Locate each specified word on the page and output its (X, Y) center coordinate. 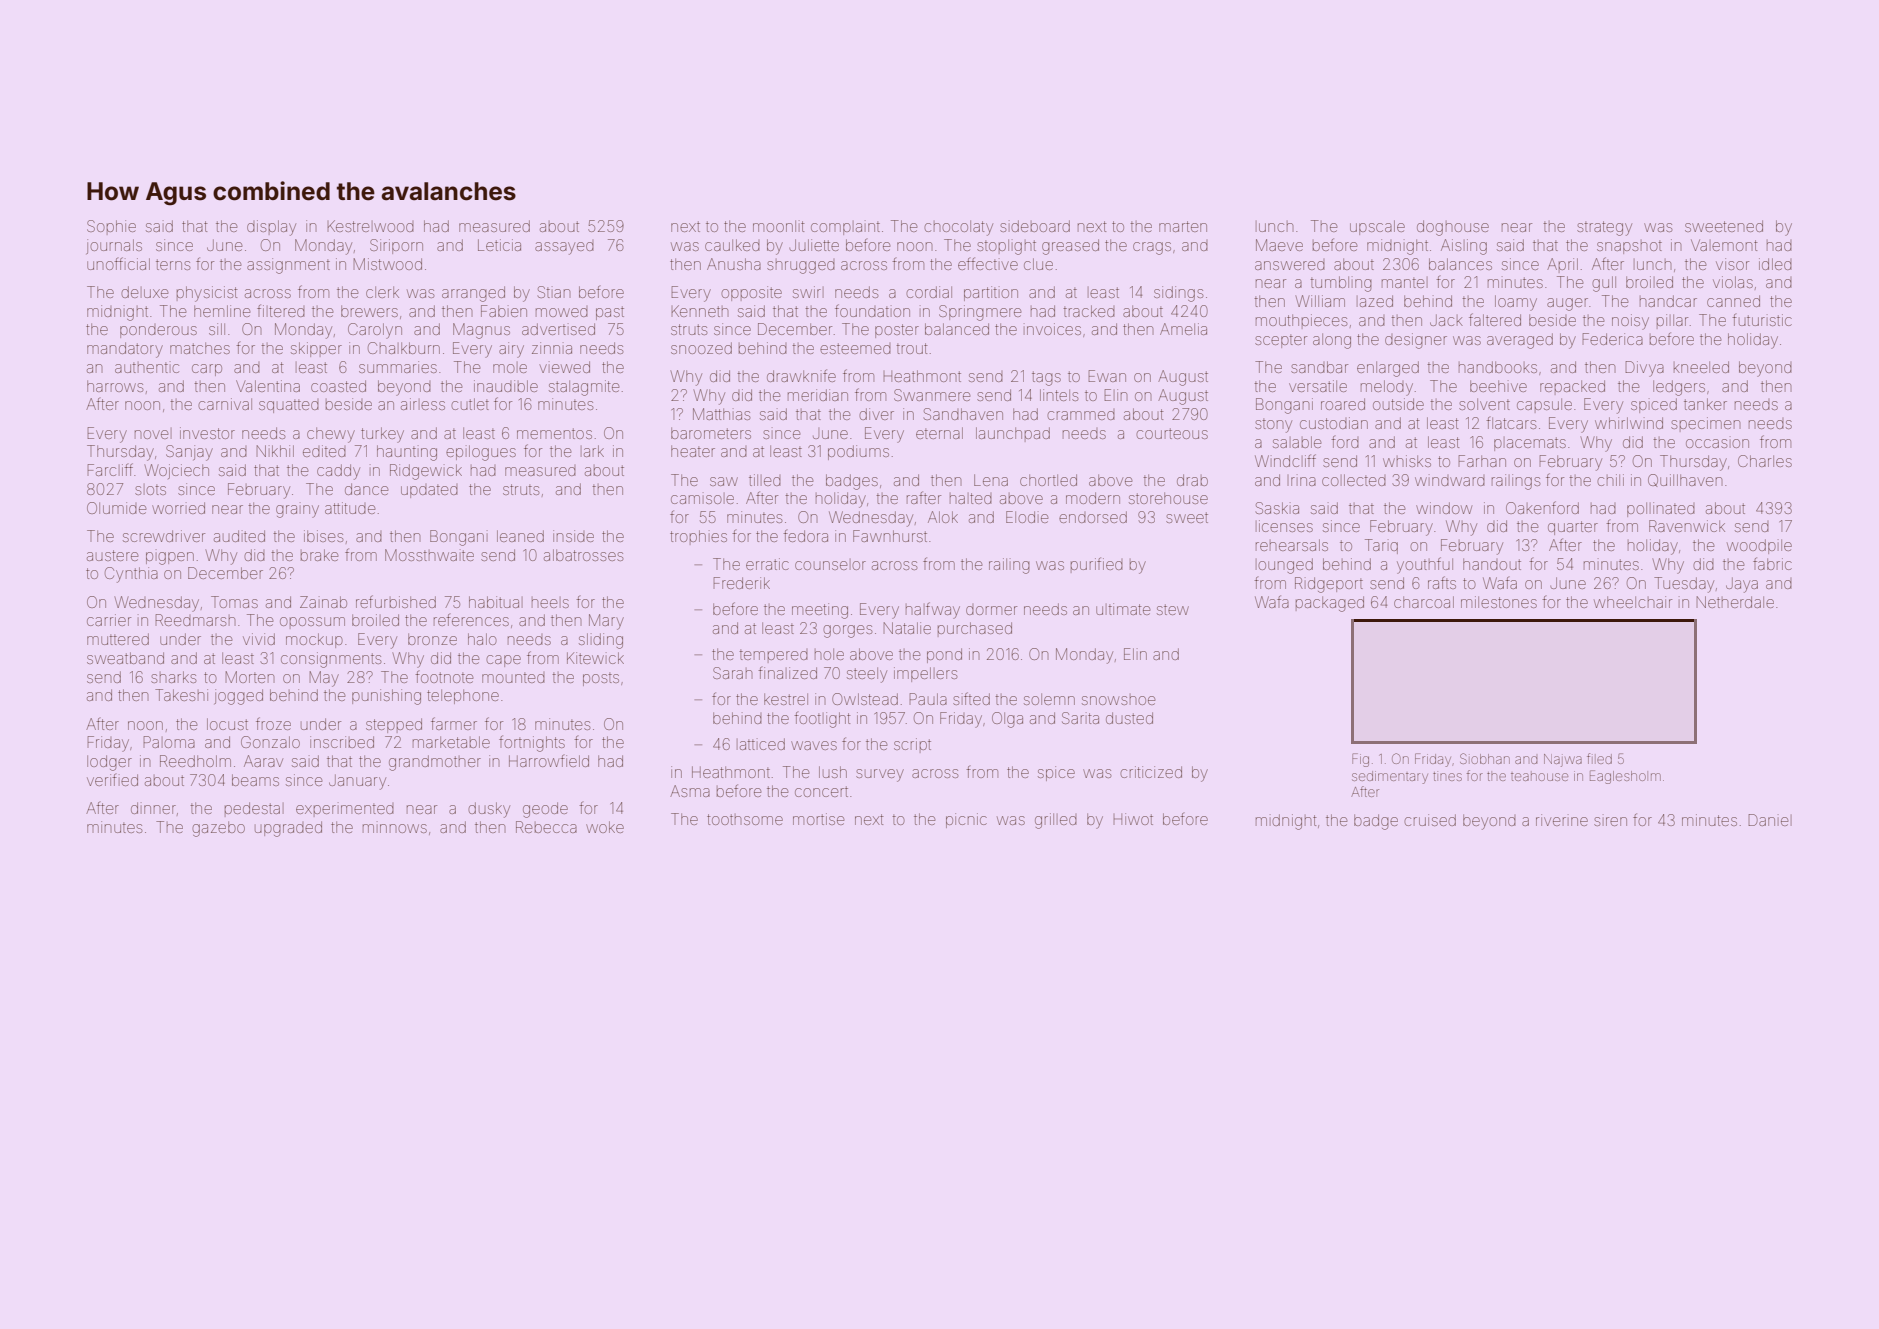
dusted (1129, 718)
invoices (1054, 329)
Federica (1613, 339)
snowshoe (1118, 700)
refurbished (396, 601)
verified (112, 780)
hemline (222, 311)
